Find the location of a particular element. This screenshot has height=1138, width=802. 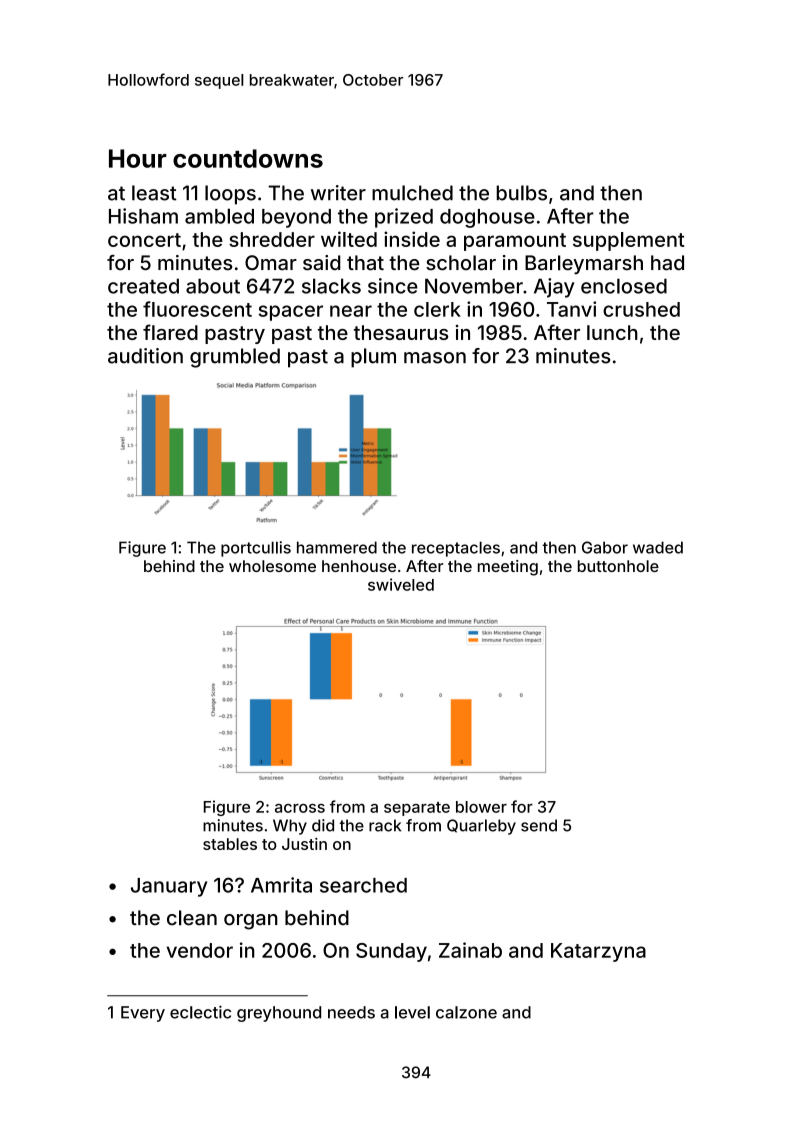

Tanvi is located at coordinates (571, 309).
